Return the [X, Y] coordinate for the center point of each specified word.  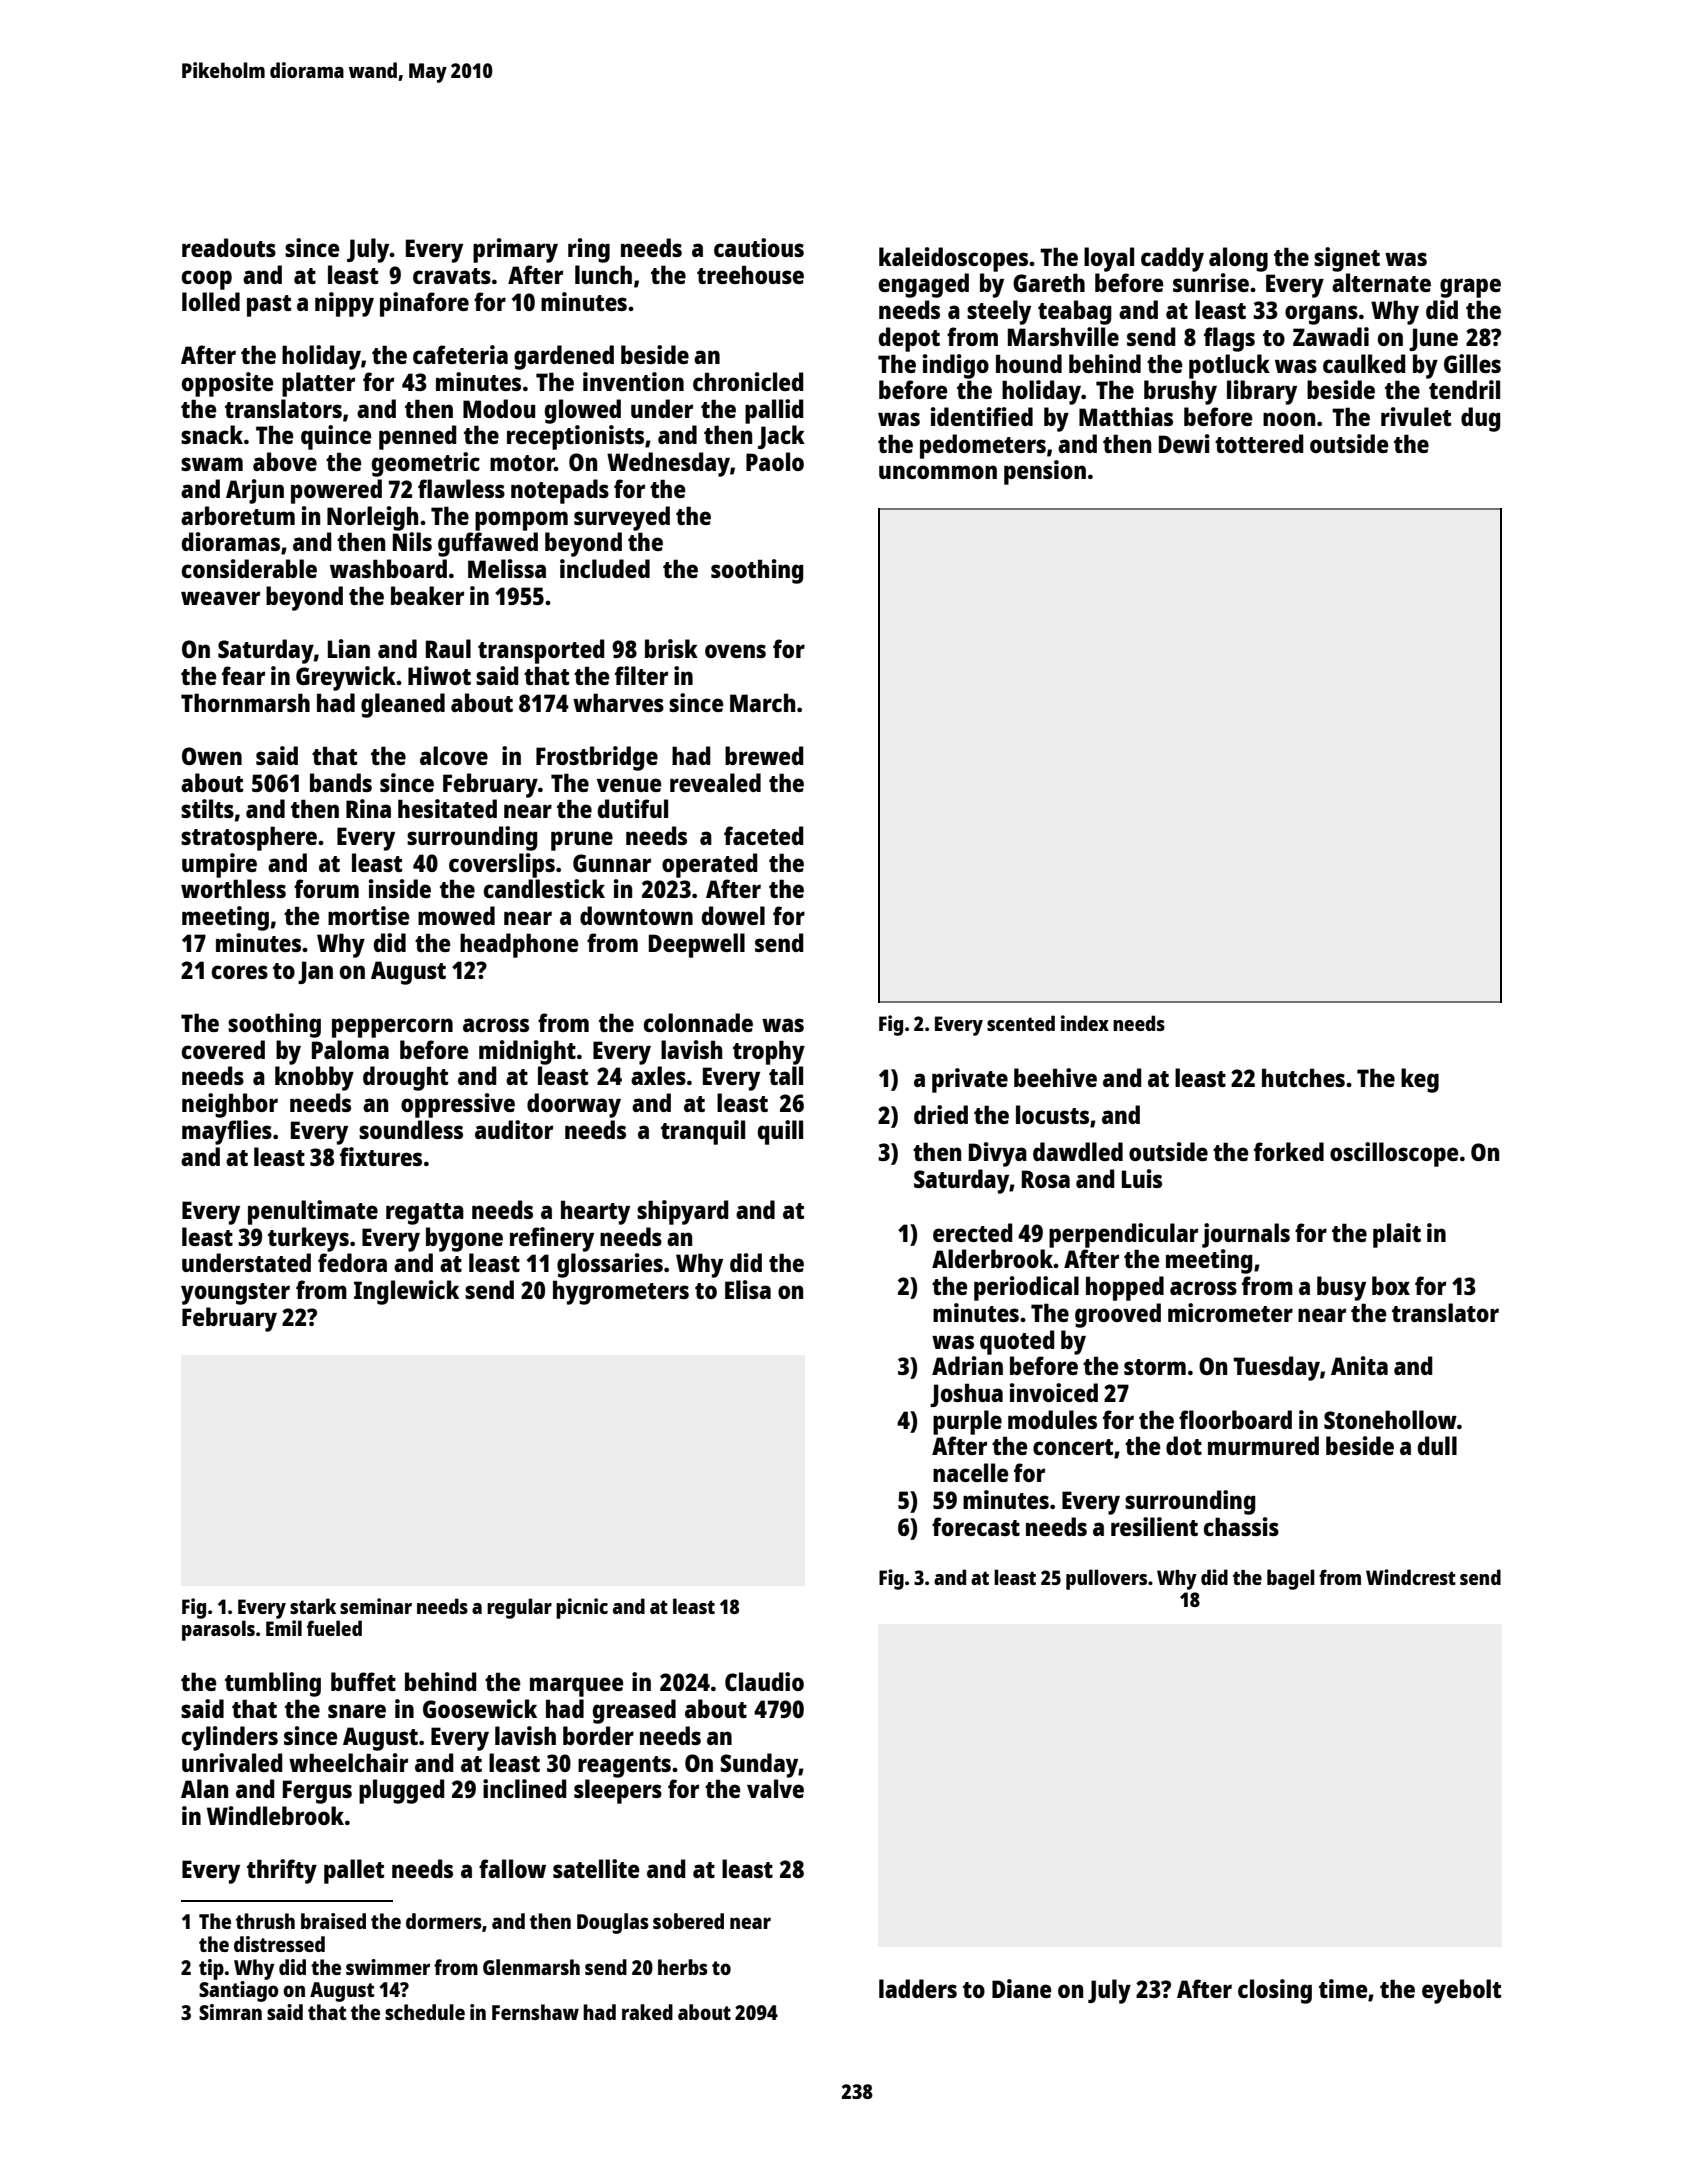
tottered [1259, 443]
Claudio [764, 1681]
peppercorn [392, 1028]
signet [1347, 259]
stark [313, 1606]
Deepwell [697, 945]
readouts [229, 247]
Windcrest [1411, 1577]
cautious [759, 247]
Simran [230, 2012]
